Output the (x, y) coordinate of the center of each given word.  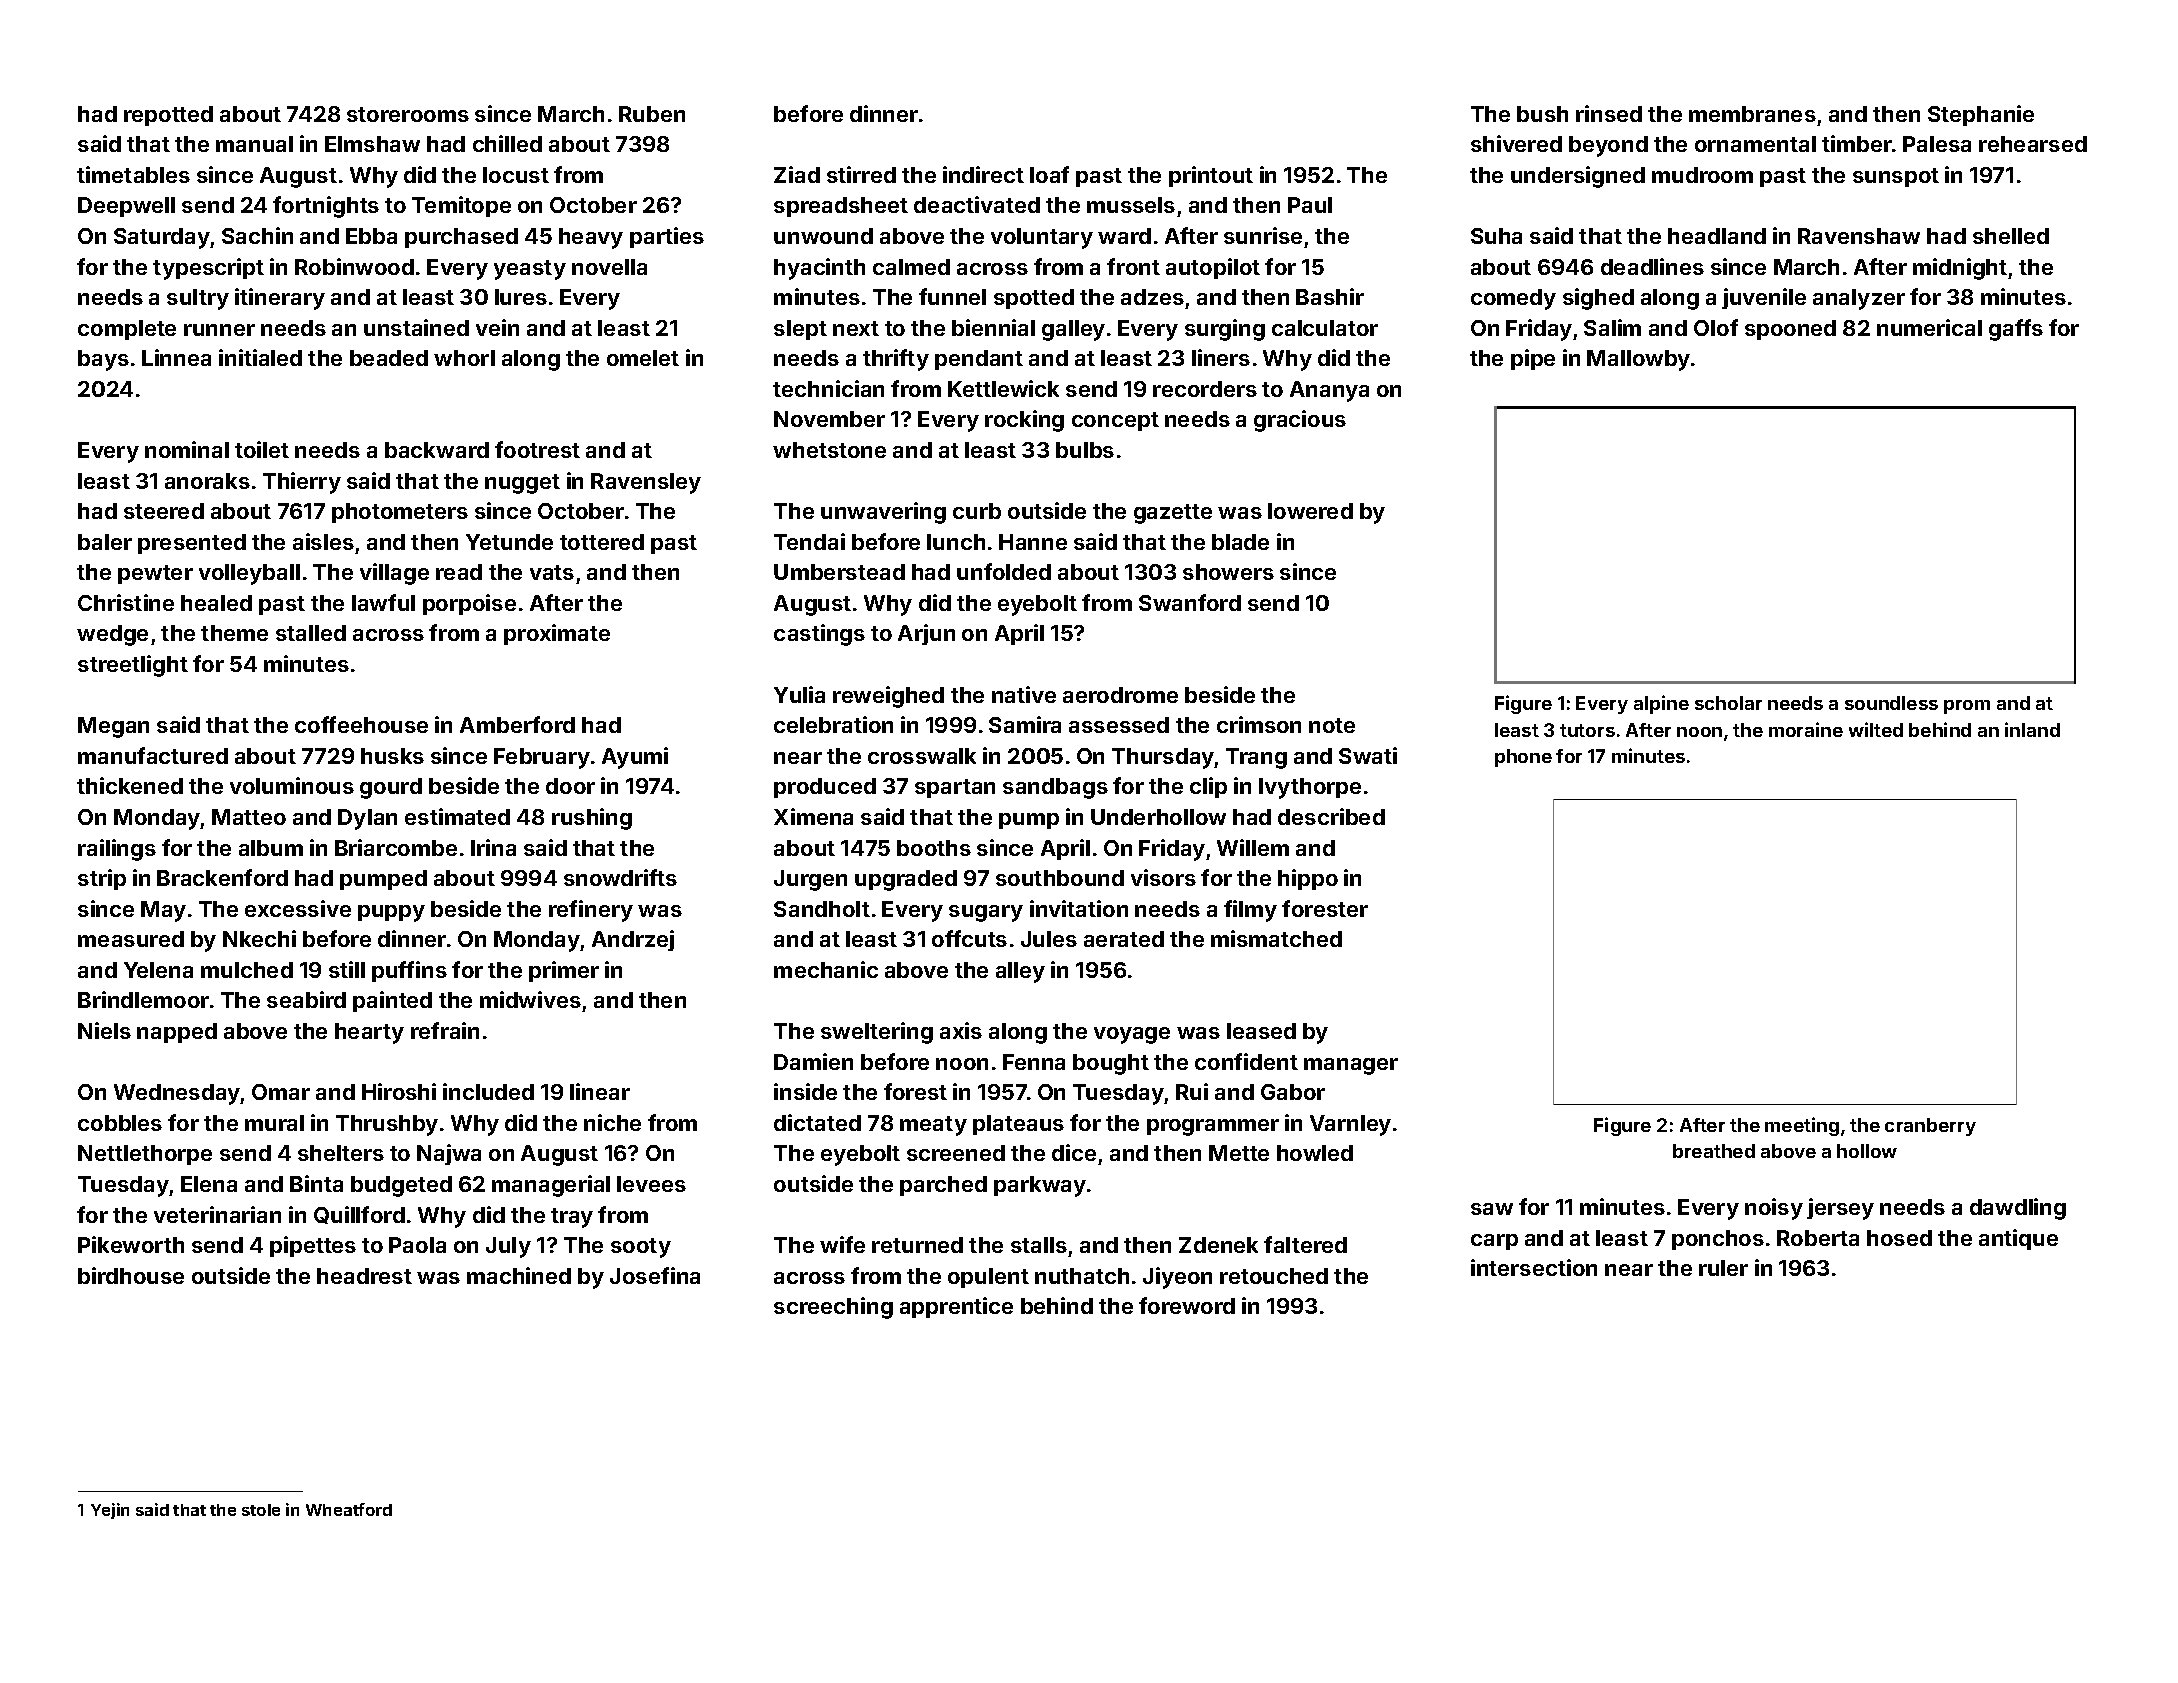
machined (519, 1275)
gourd (391, 788)
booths (934, 848)
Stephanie (1981, 115)
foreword (1187, 1305)
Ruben (652, 114)
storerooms (408, 114)
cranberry (1930, 1127)
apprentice (956, 1307)
